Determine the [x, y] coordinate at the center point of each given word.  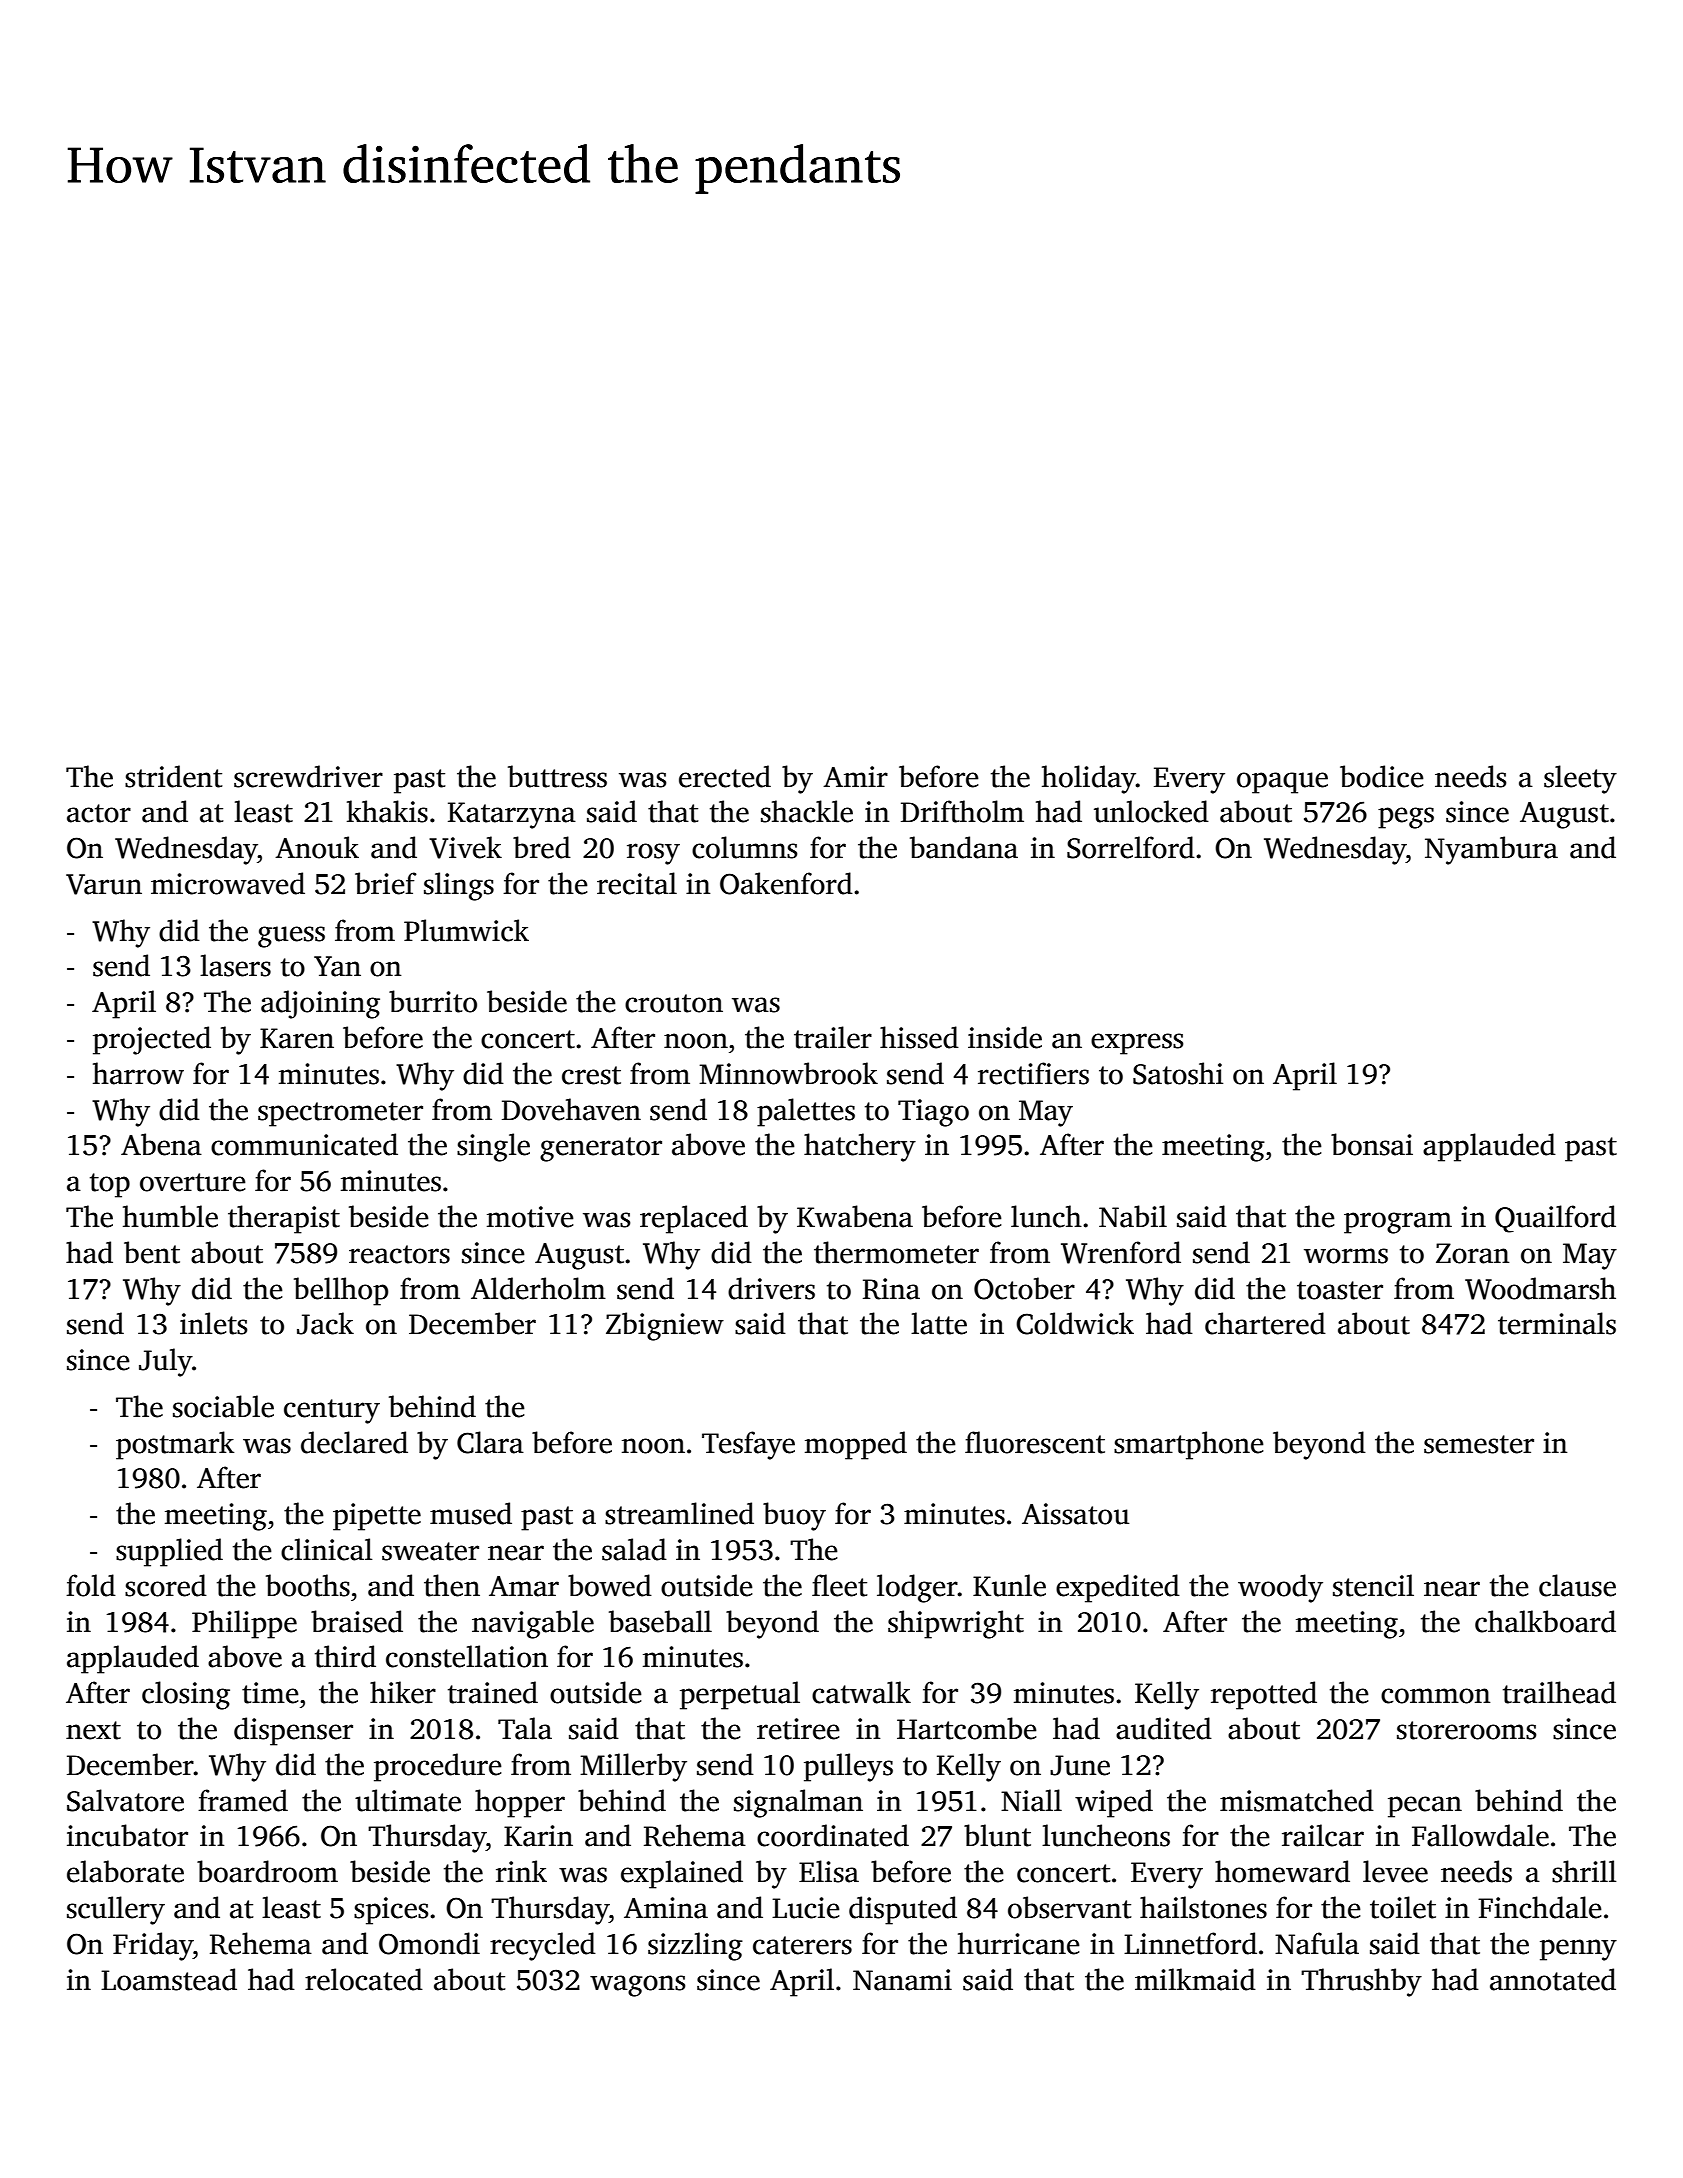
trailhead [1559, 1692]
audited [1164, 1728]
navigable [533, 1624]
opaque [1282, 783]
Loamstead [169, 1979]
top [110, 1185]
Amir [855, 776]
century [332, 1411]
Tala [525, 1728]
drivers [771, 1288]
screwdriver [308, 776]
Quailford [1555, 1219]
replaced [694, 1219]
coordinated [833, 1835]
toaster [1340, 1290]
